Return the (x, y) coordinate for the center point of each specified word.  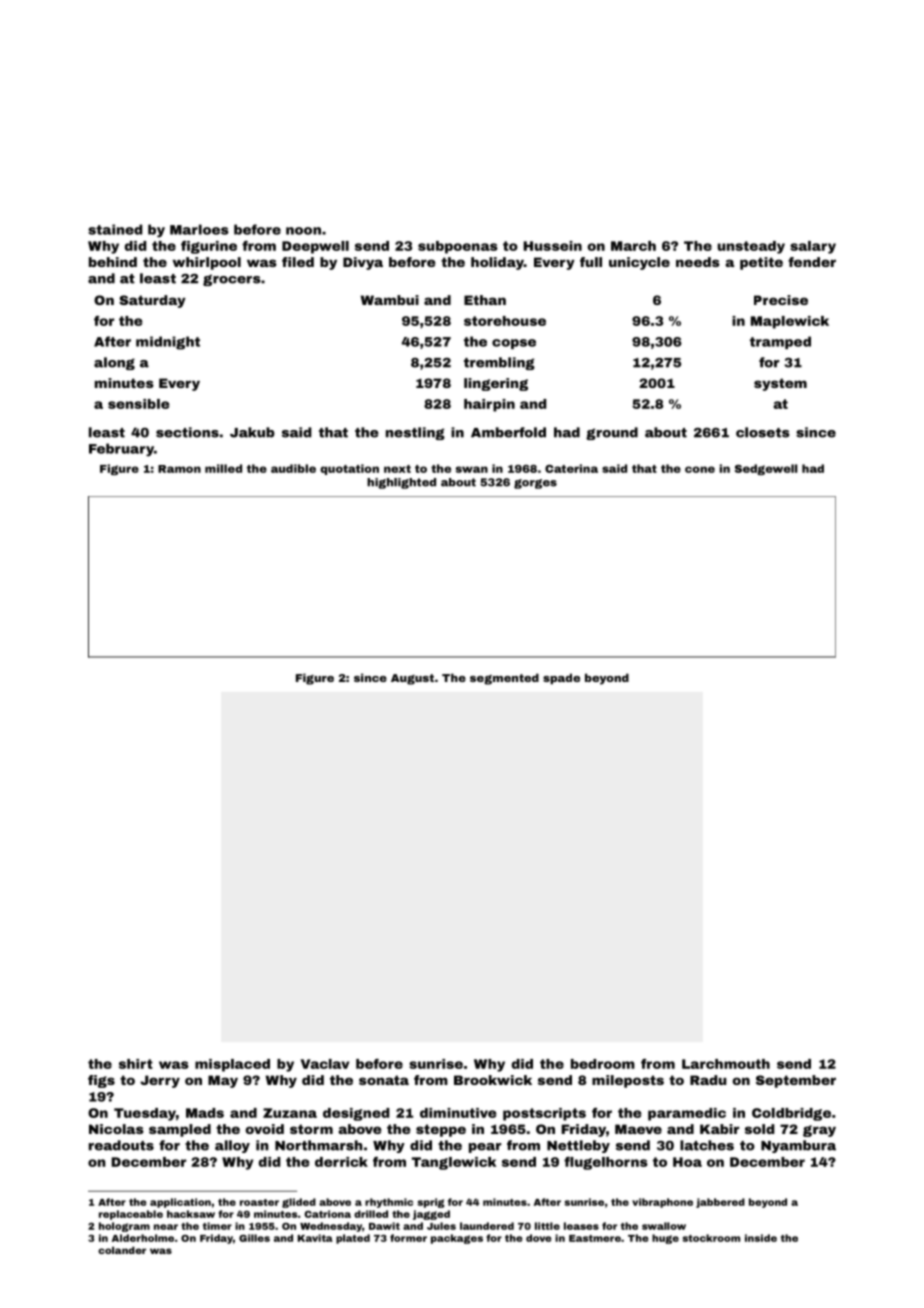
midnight (168, 343)
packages (457, 1239)
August (412, 679)
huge (665, 1239)
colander (122, 1250)
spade (561, 679)
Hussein (552, 246)
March (633, 246)
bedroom (603, 1064)
